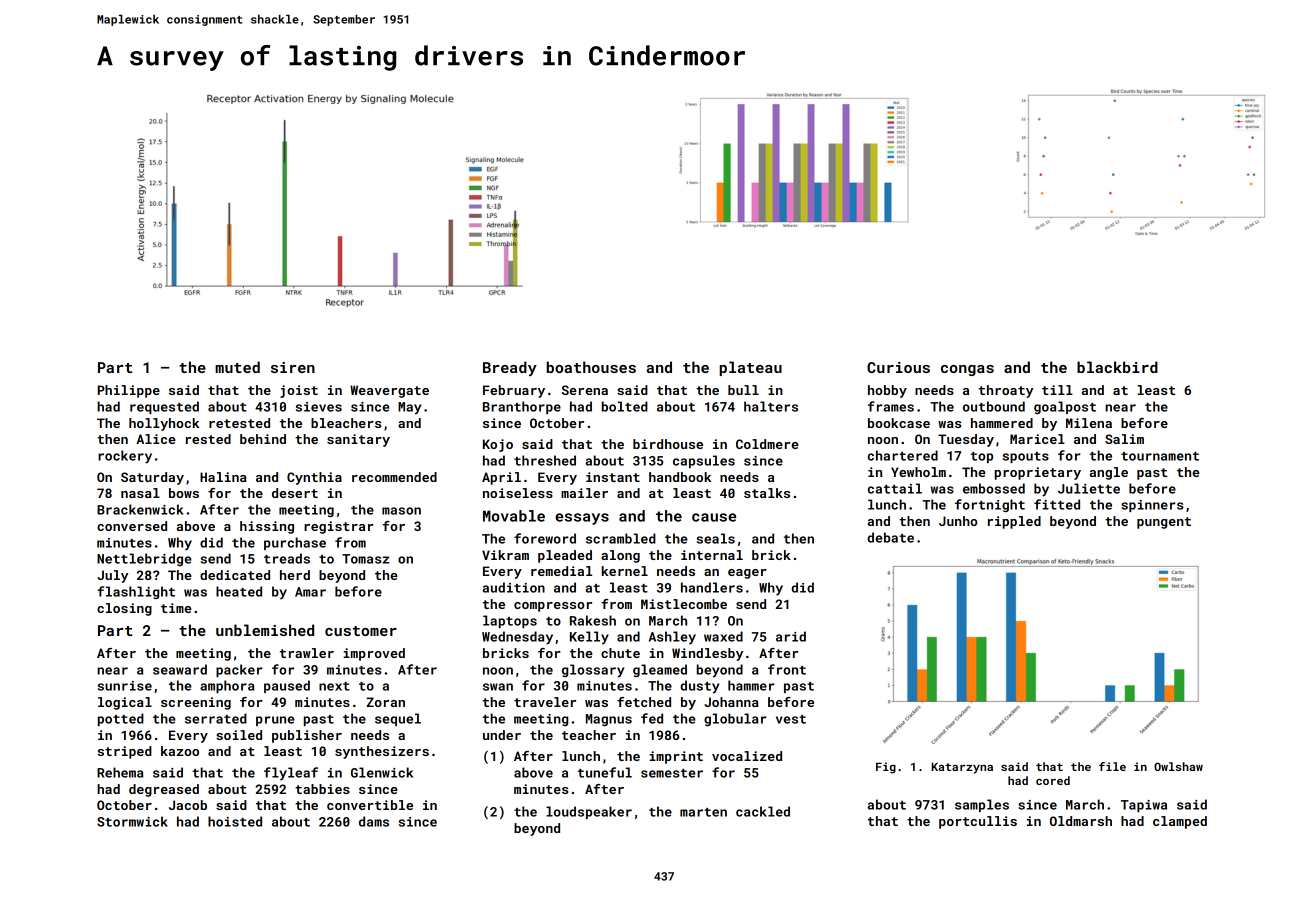 Image resolution: width=1308 pixels, height=924 pixels. Describe the element at coordinates (787, 669) in the screenshot. I see `front` at that location.
